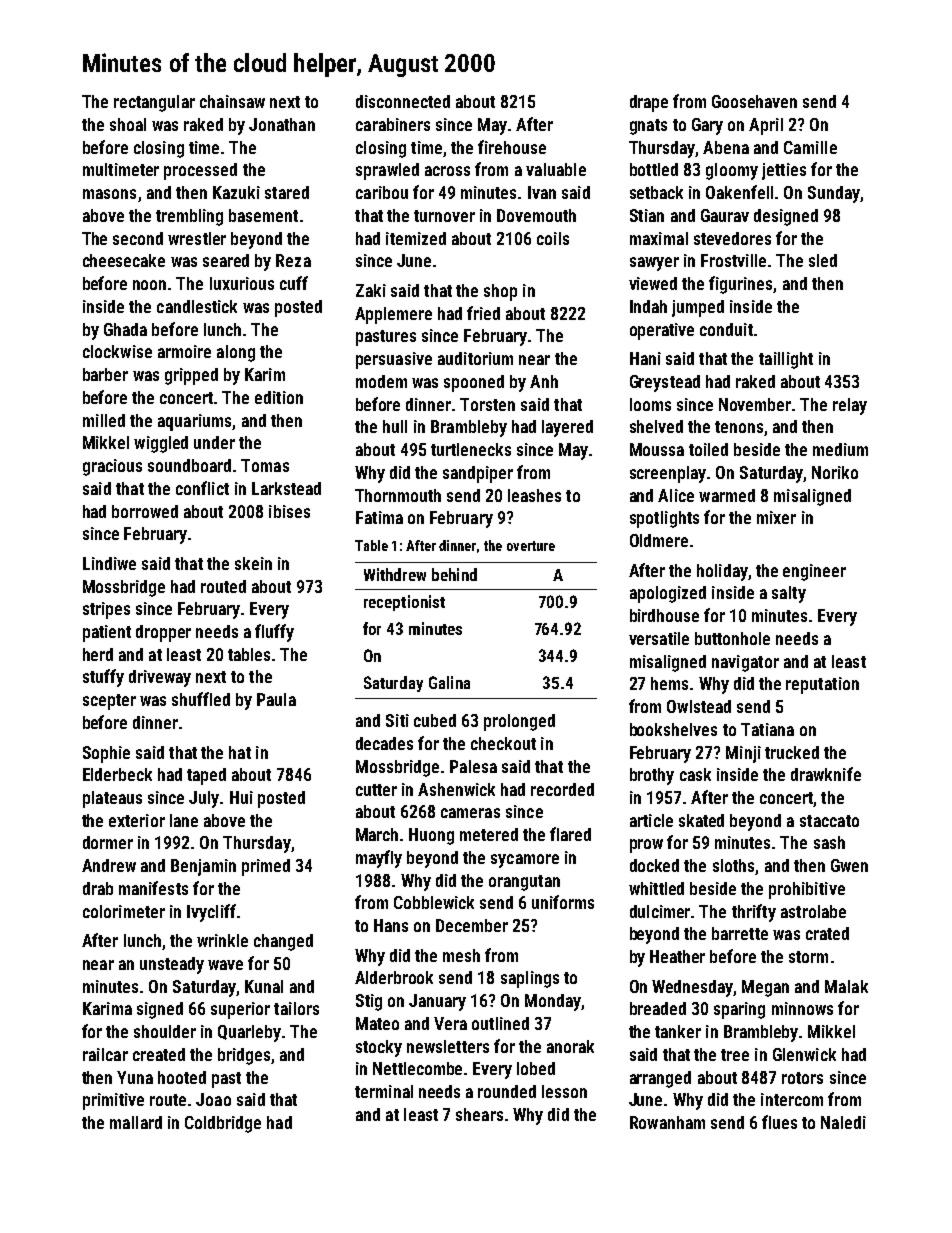  Describe the element at coordinates (740, 285) in the screenshot. I see `figurines` at that location.
